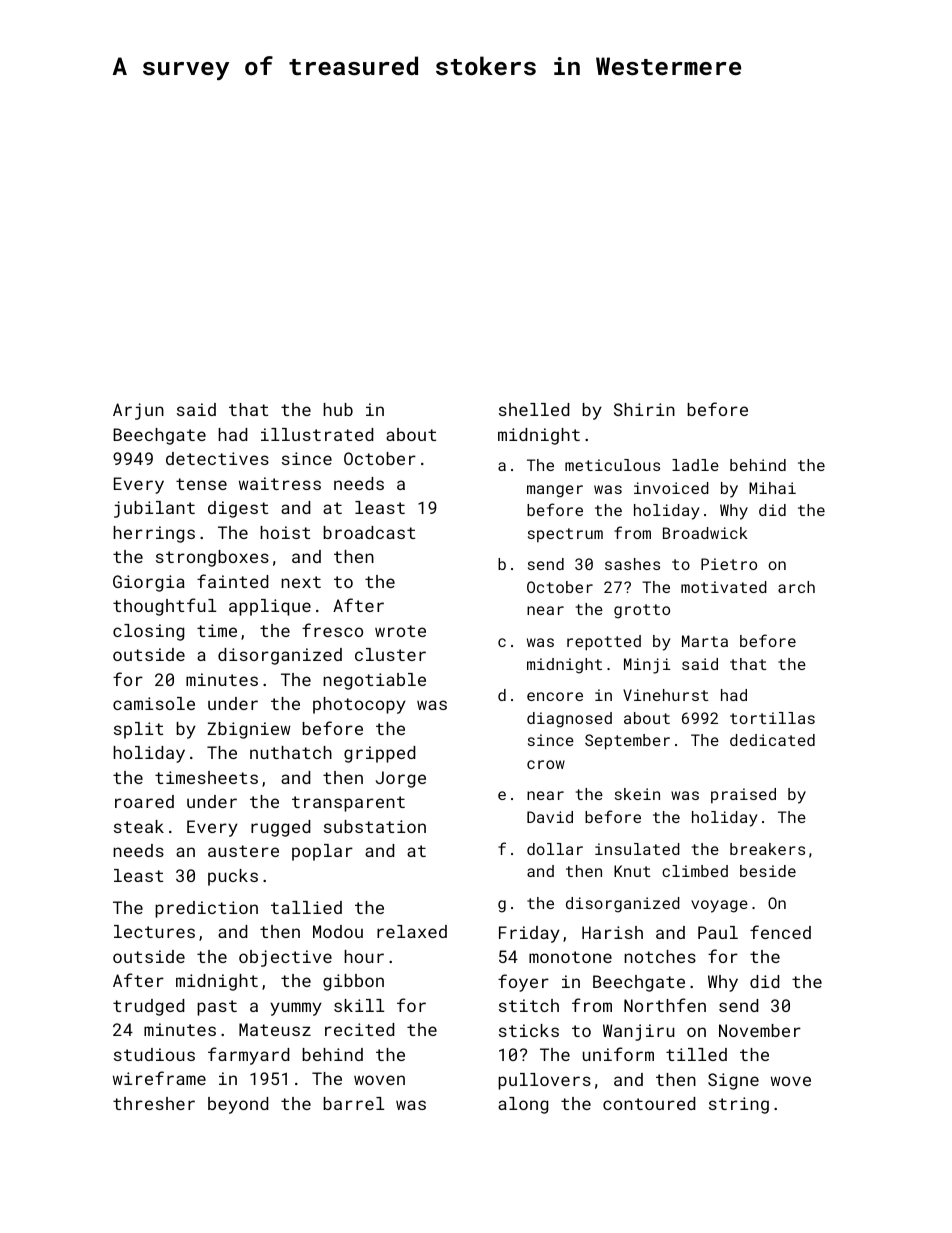  I want to click on Shirin, so click(644, 409).
